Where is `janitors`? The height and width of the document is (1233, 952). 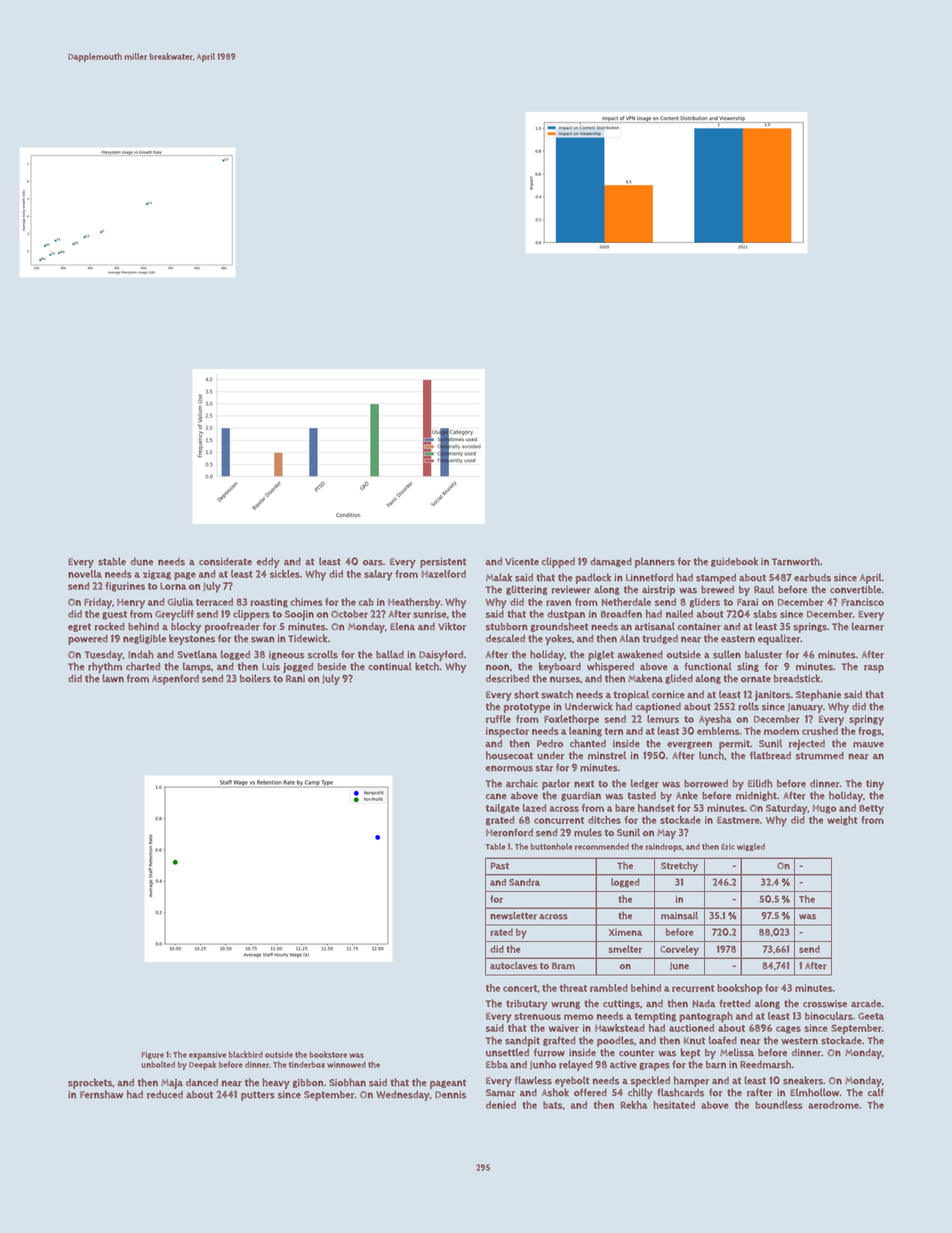 janitors is located at coordinates (772, 696).
